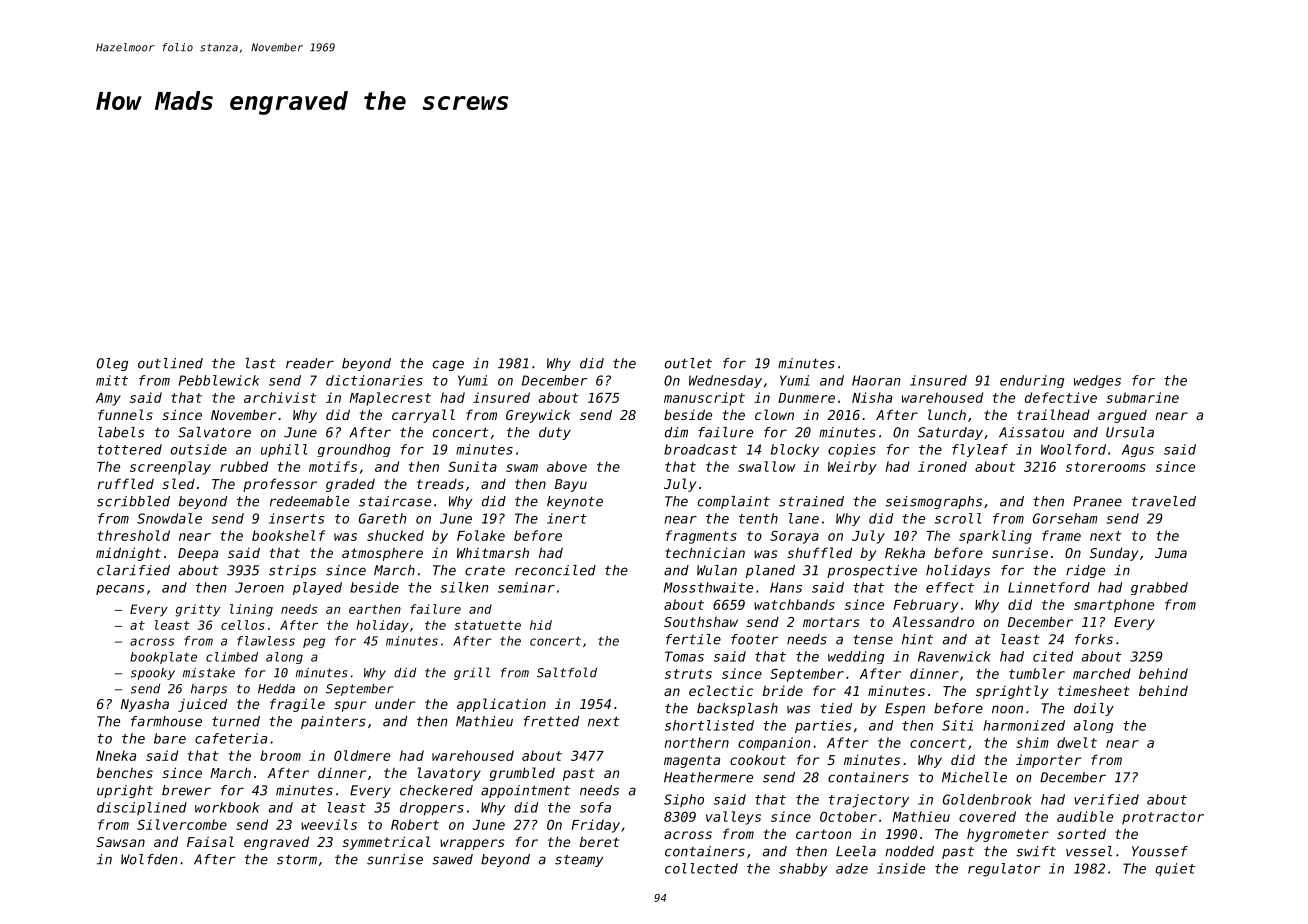  Describe the element at coordinates (297, 860) in the image. I see `storm` at that location.
